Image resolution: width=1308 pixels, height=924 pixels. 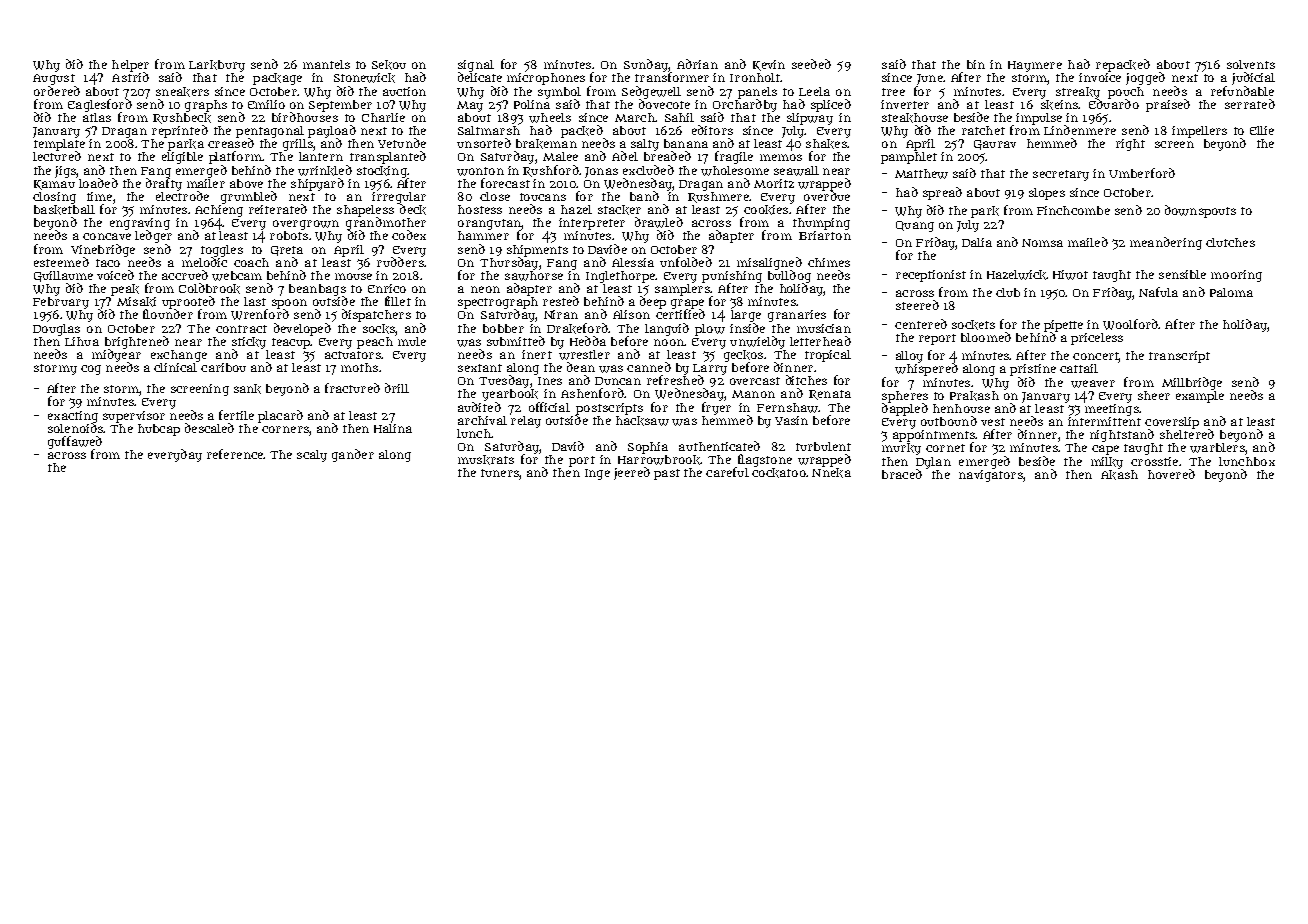 I want to click on Gaurav, so click(x=995, y=145).
